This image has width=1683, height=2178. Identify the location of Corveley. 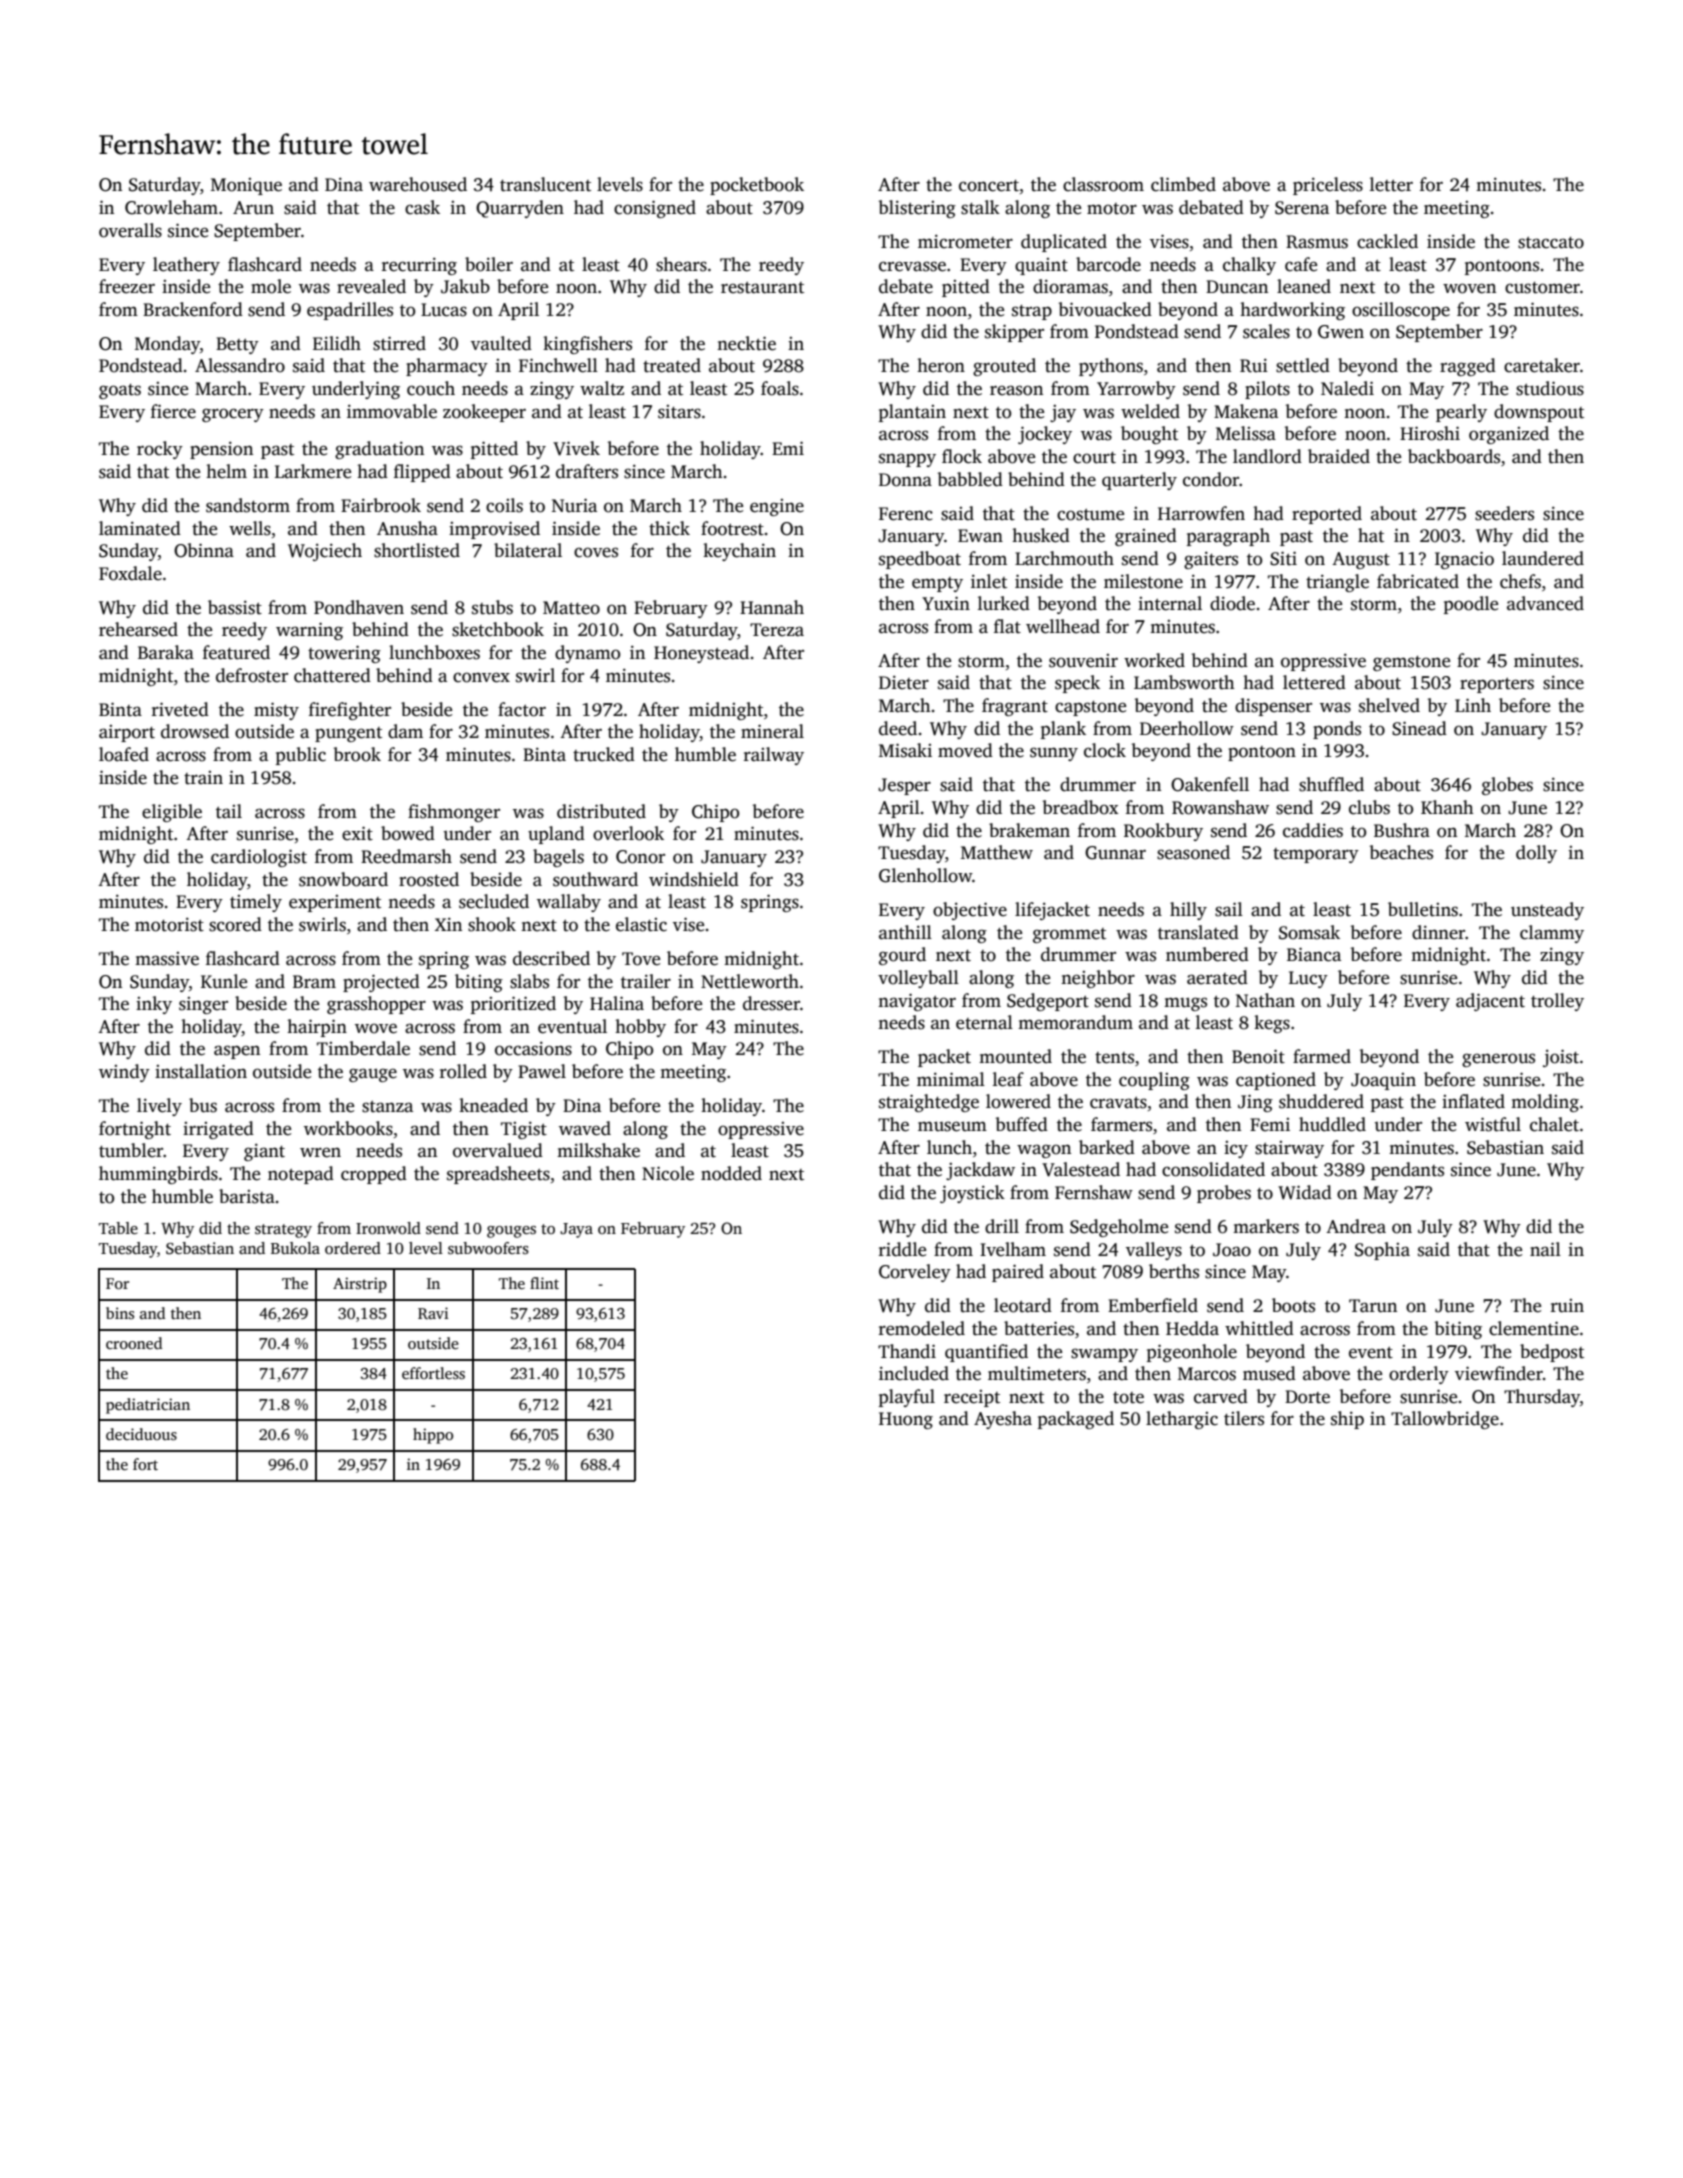
(915, 1273).
